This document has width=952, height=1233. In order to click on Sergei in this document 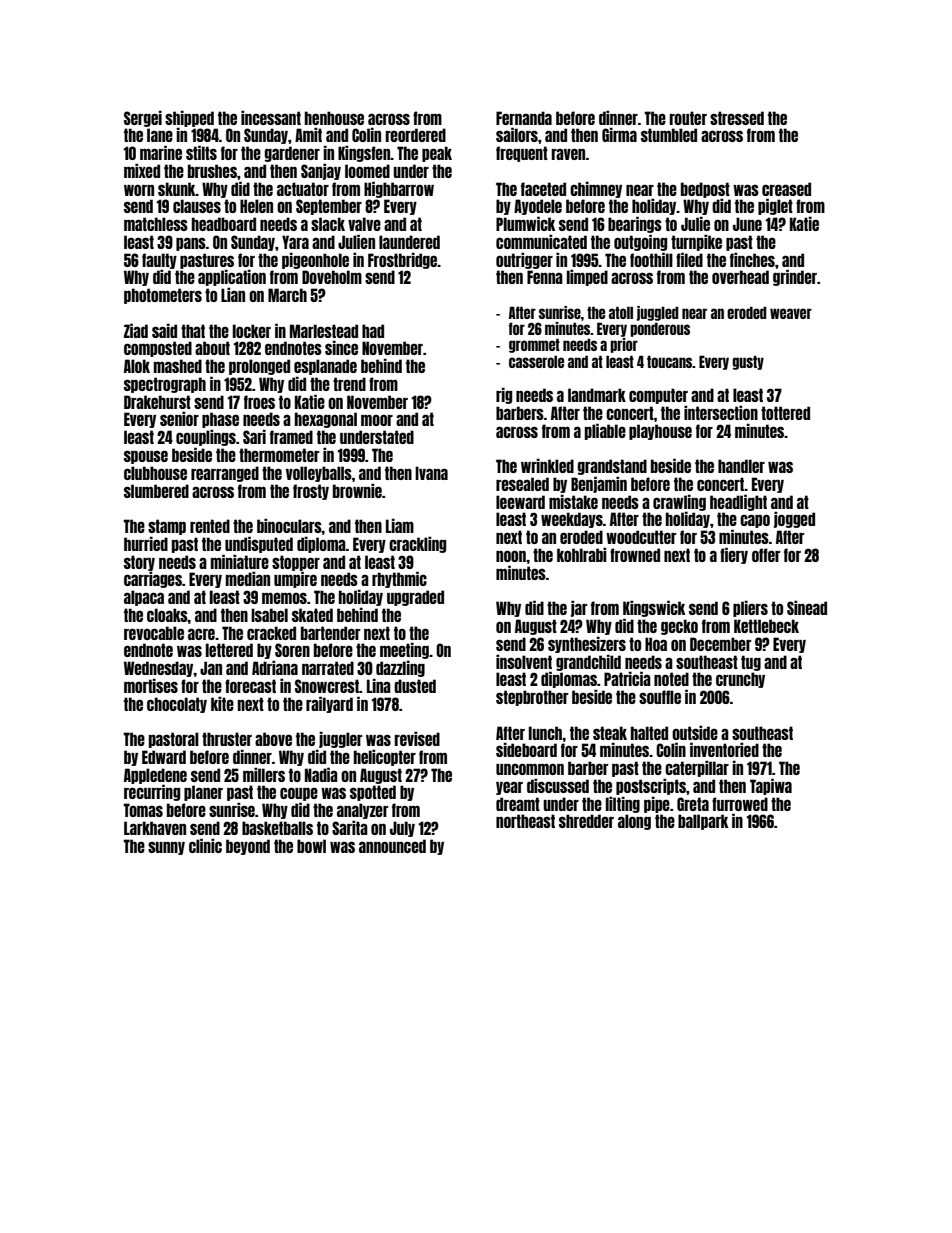, I will do `click(143, 118)`.
